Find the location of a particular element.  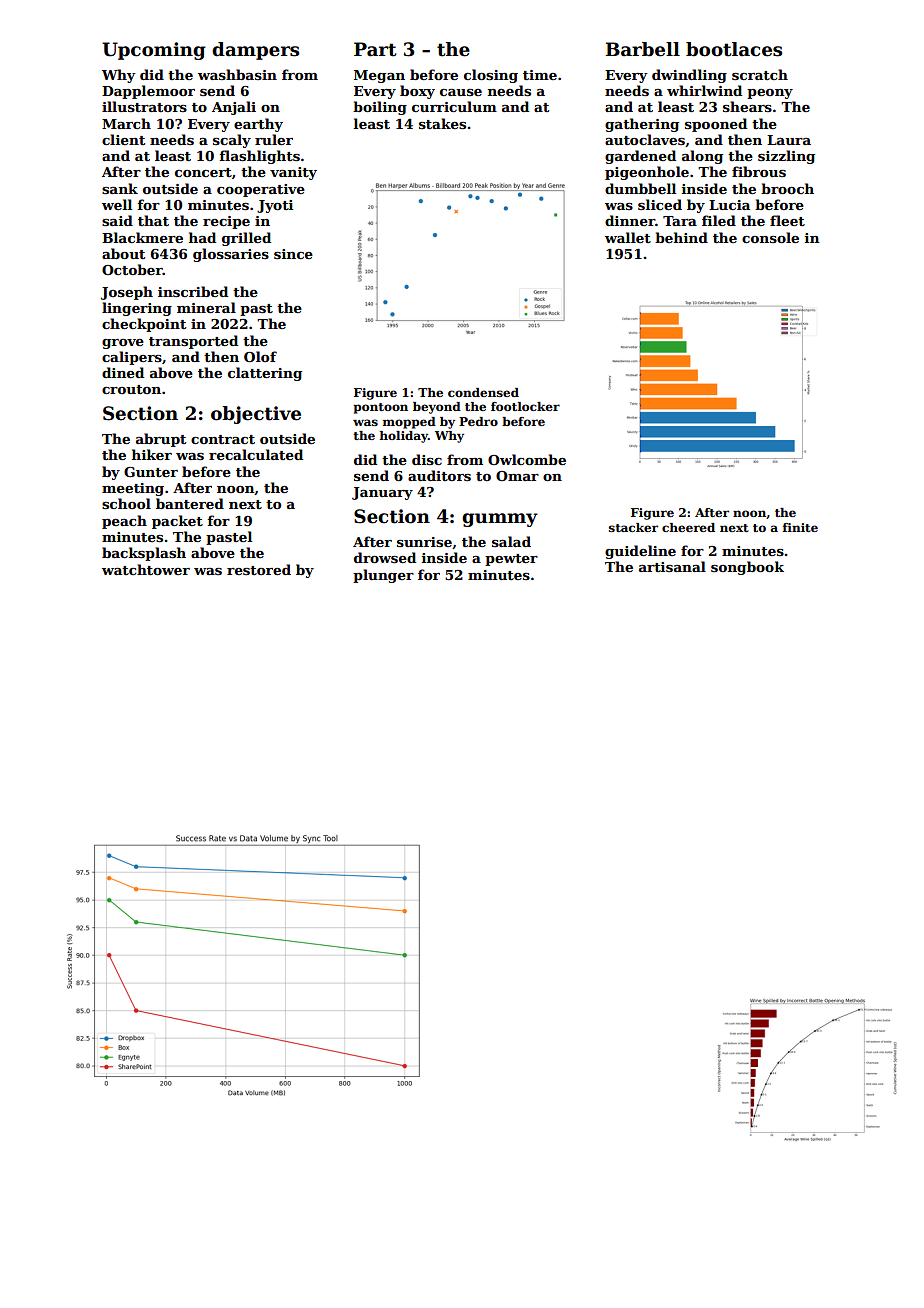

pewter is located at coordinates (511, 560).
